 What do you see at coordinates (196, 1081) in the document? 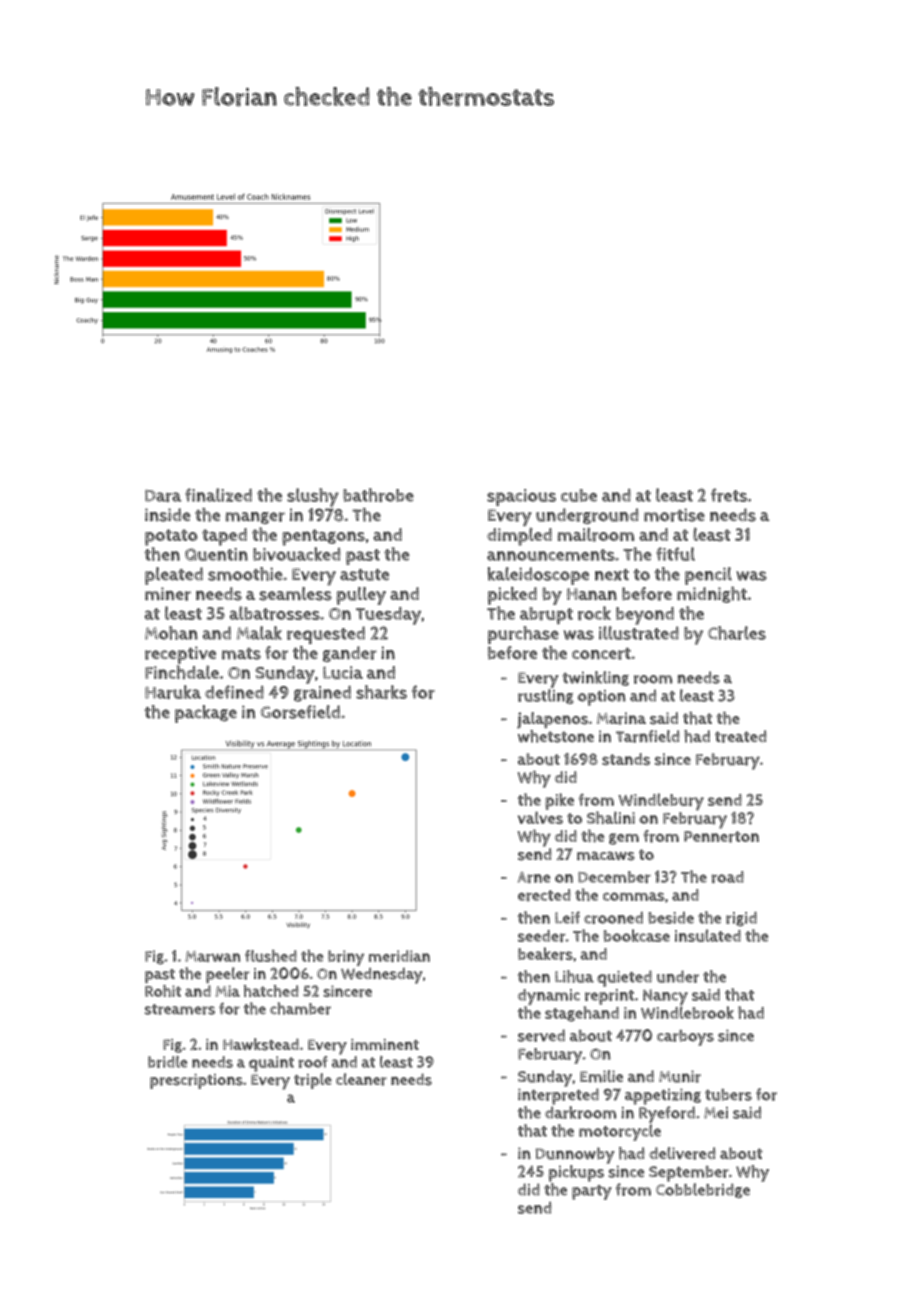
I see `prescriptions` at bounding box center [196, 1081].
